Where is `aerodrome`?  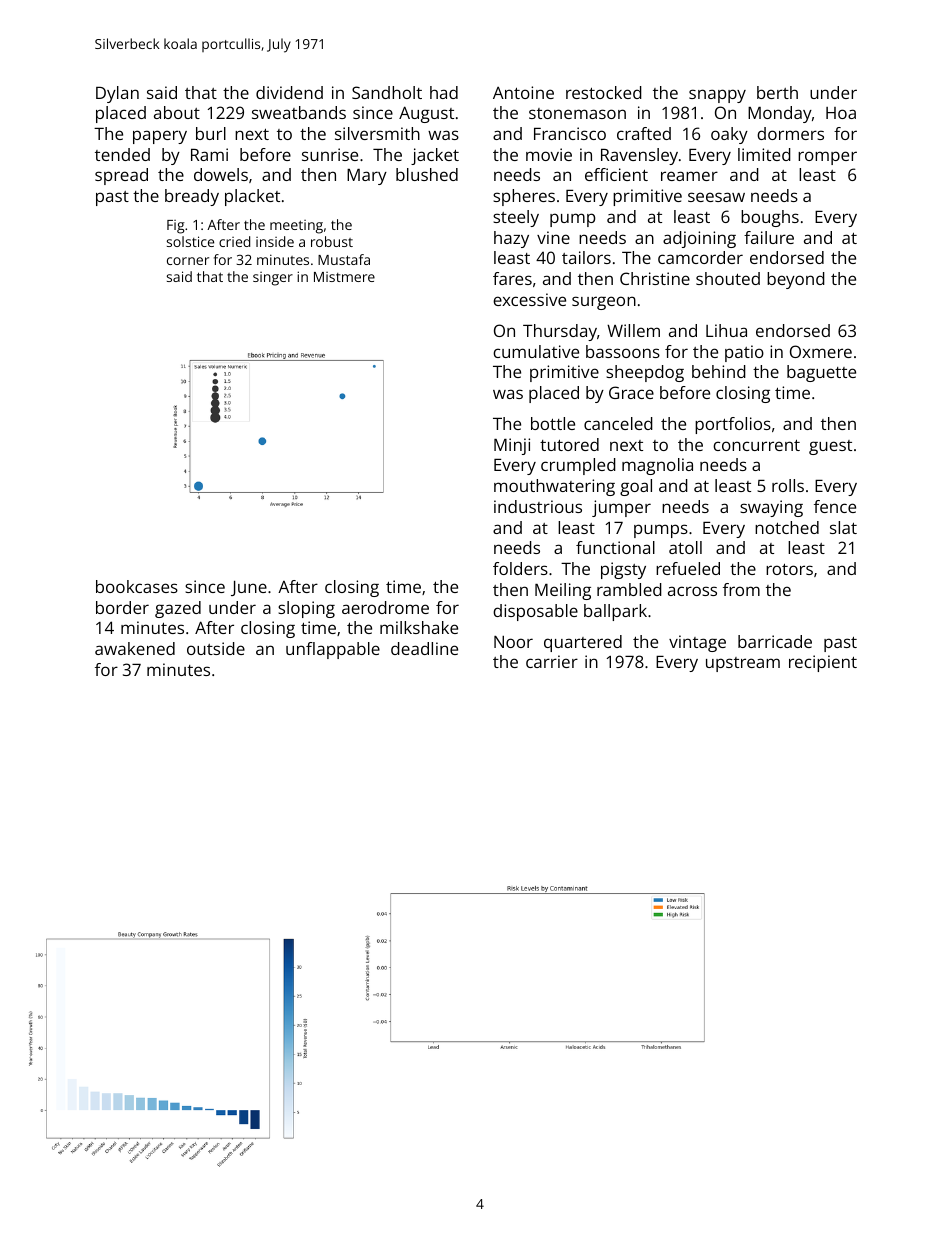 aerodrome is located at coordinates (385, 607).
